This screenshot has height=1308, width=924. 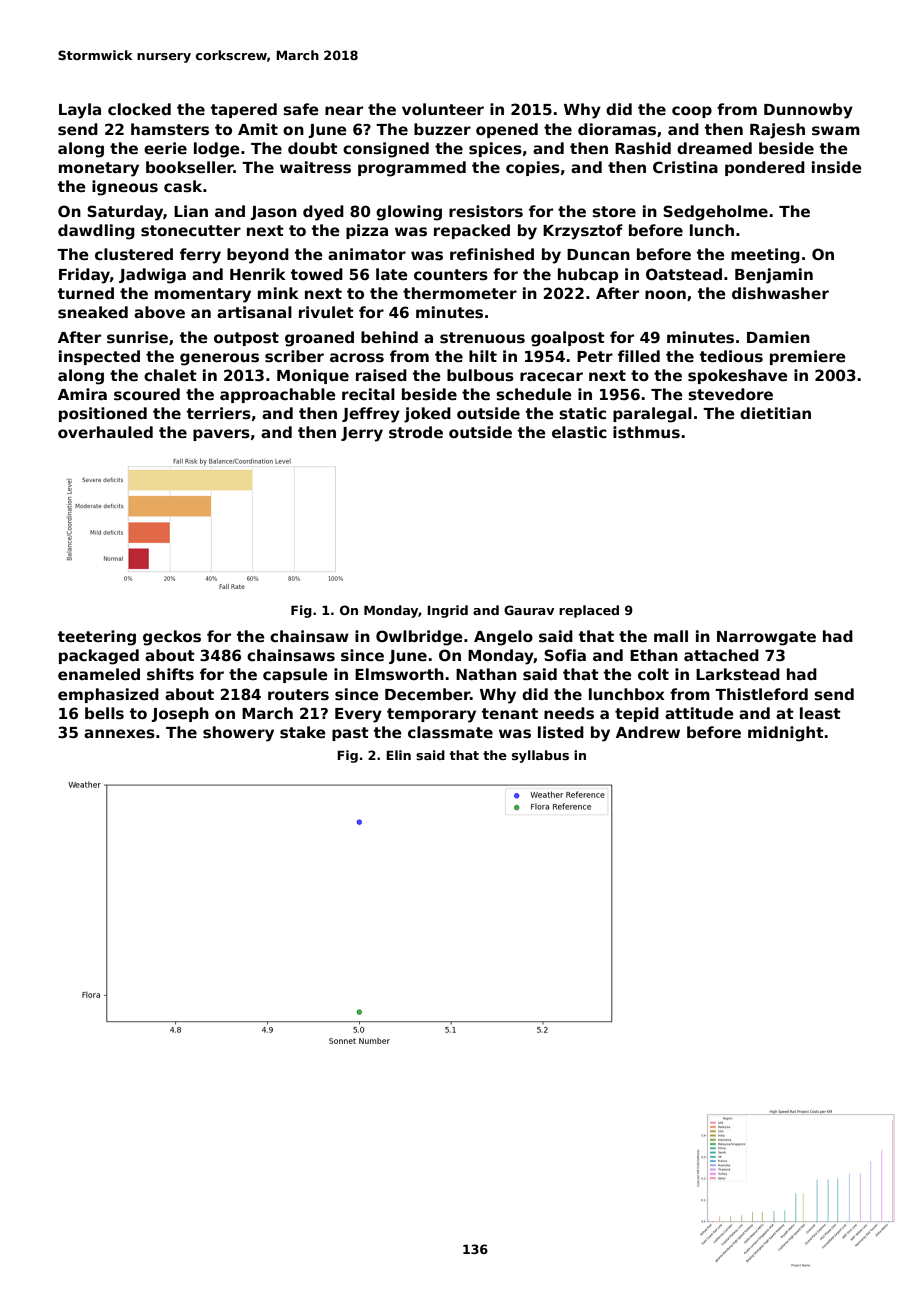 What do you see at coordinates (172, 638) in the screenshot?
I see `geckos` at bounding box center [172, 638].
